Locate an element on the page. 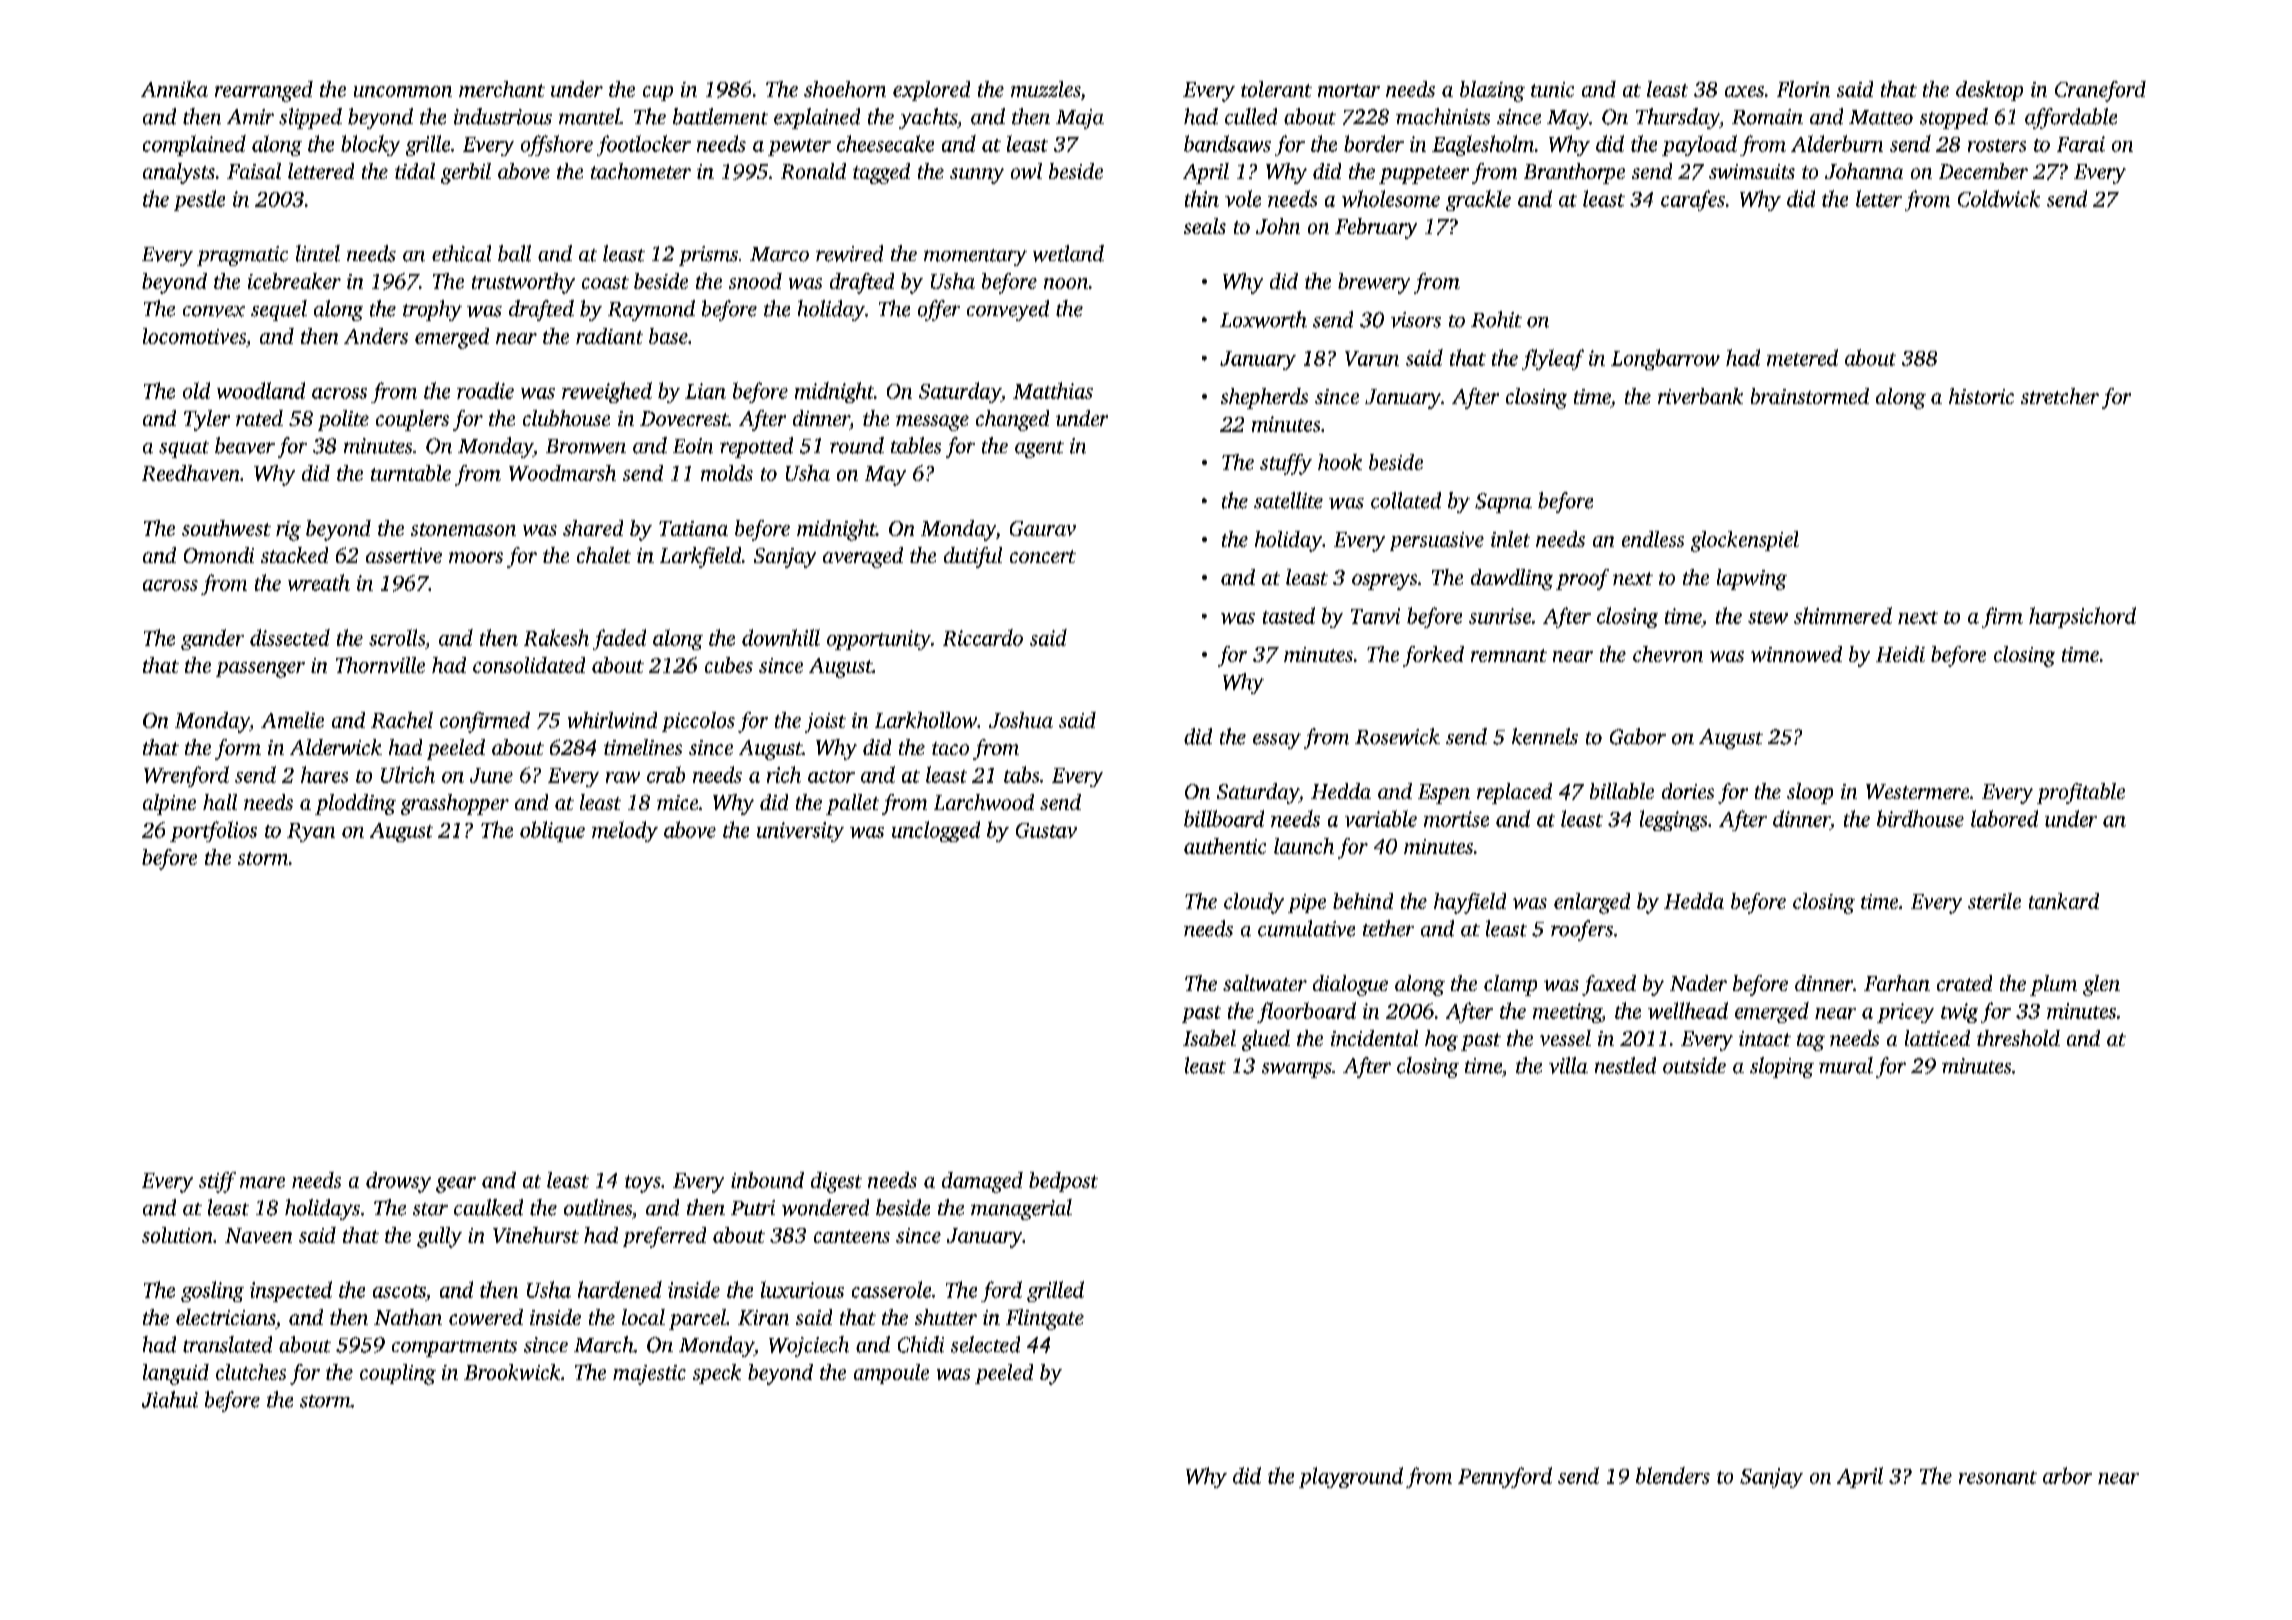 This document has width=2292, height=1620. languid is located at coordinates (176, 1374).
